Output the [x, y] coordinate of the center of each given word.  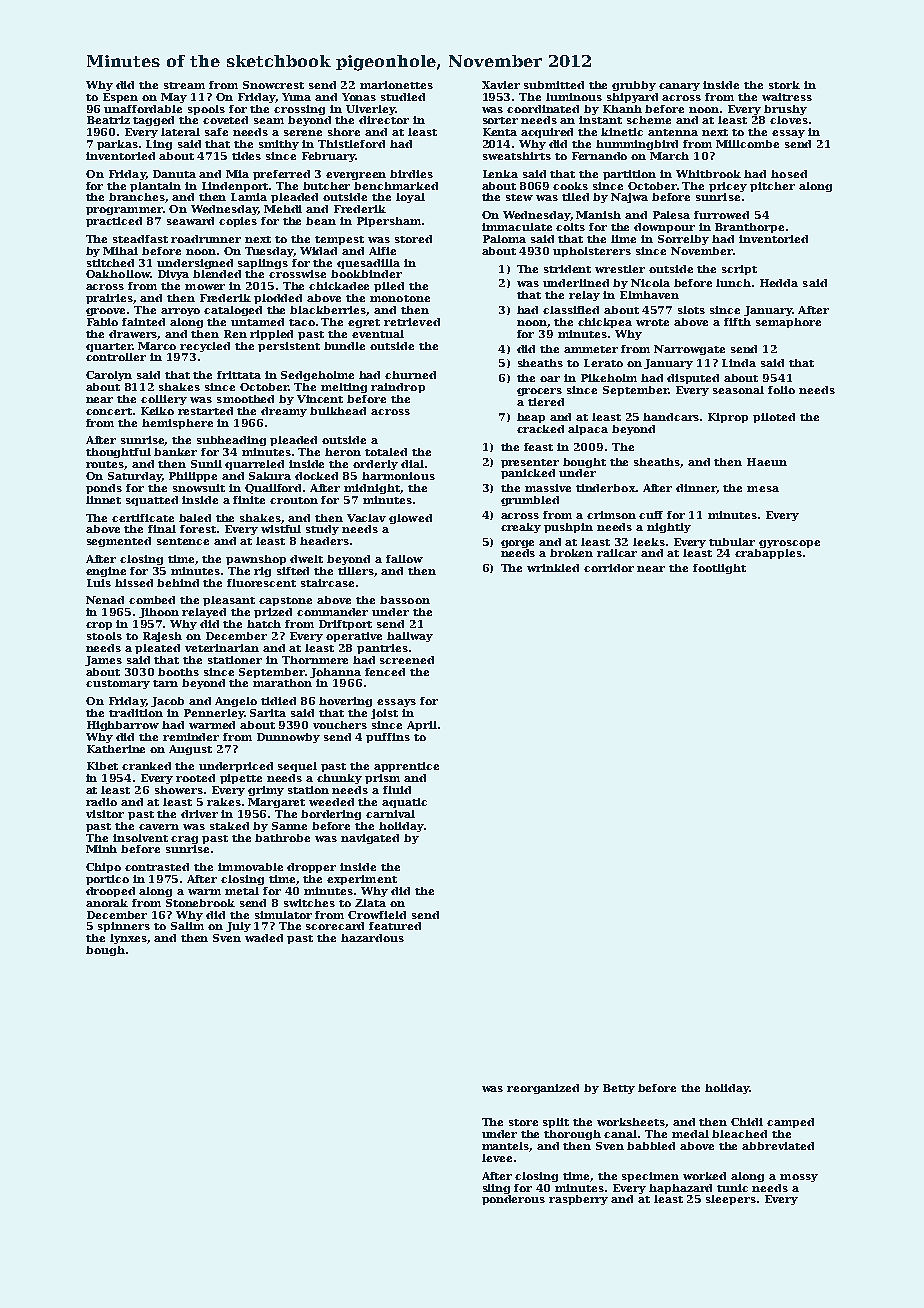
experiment [362, 880]
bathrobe [282, 838]
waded [264, 938]
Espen [120, 98]
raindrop [398, 388]
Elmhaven [649, 295]
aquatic [404, 803]
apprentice [406, 767]
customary [118, 684]
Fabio [102, 322]
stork [784, 85]
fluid [397, 790]
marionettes [396, 85]
